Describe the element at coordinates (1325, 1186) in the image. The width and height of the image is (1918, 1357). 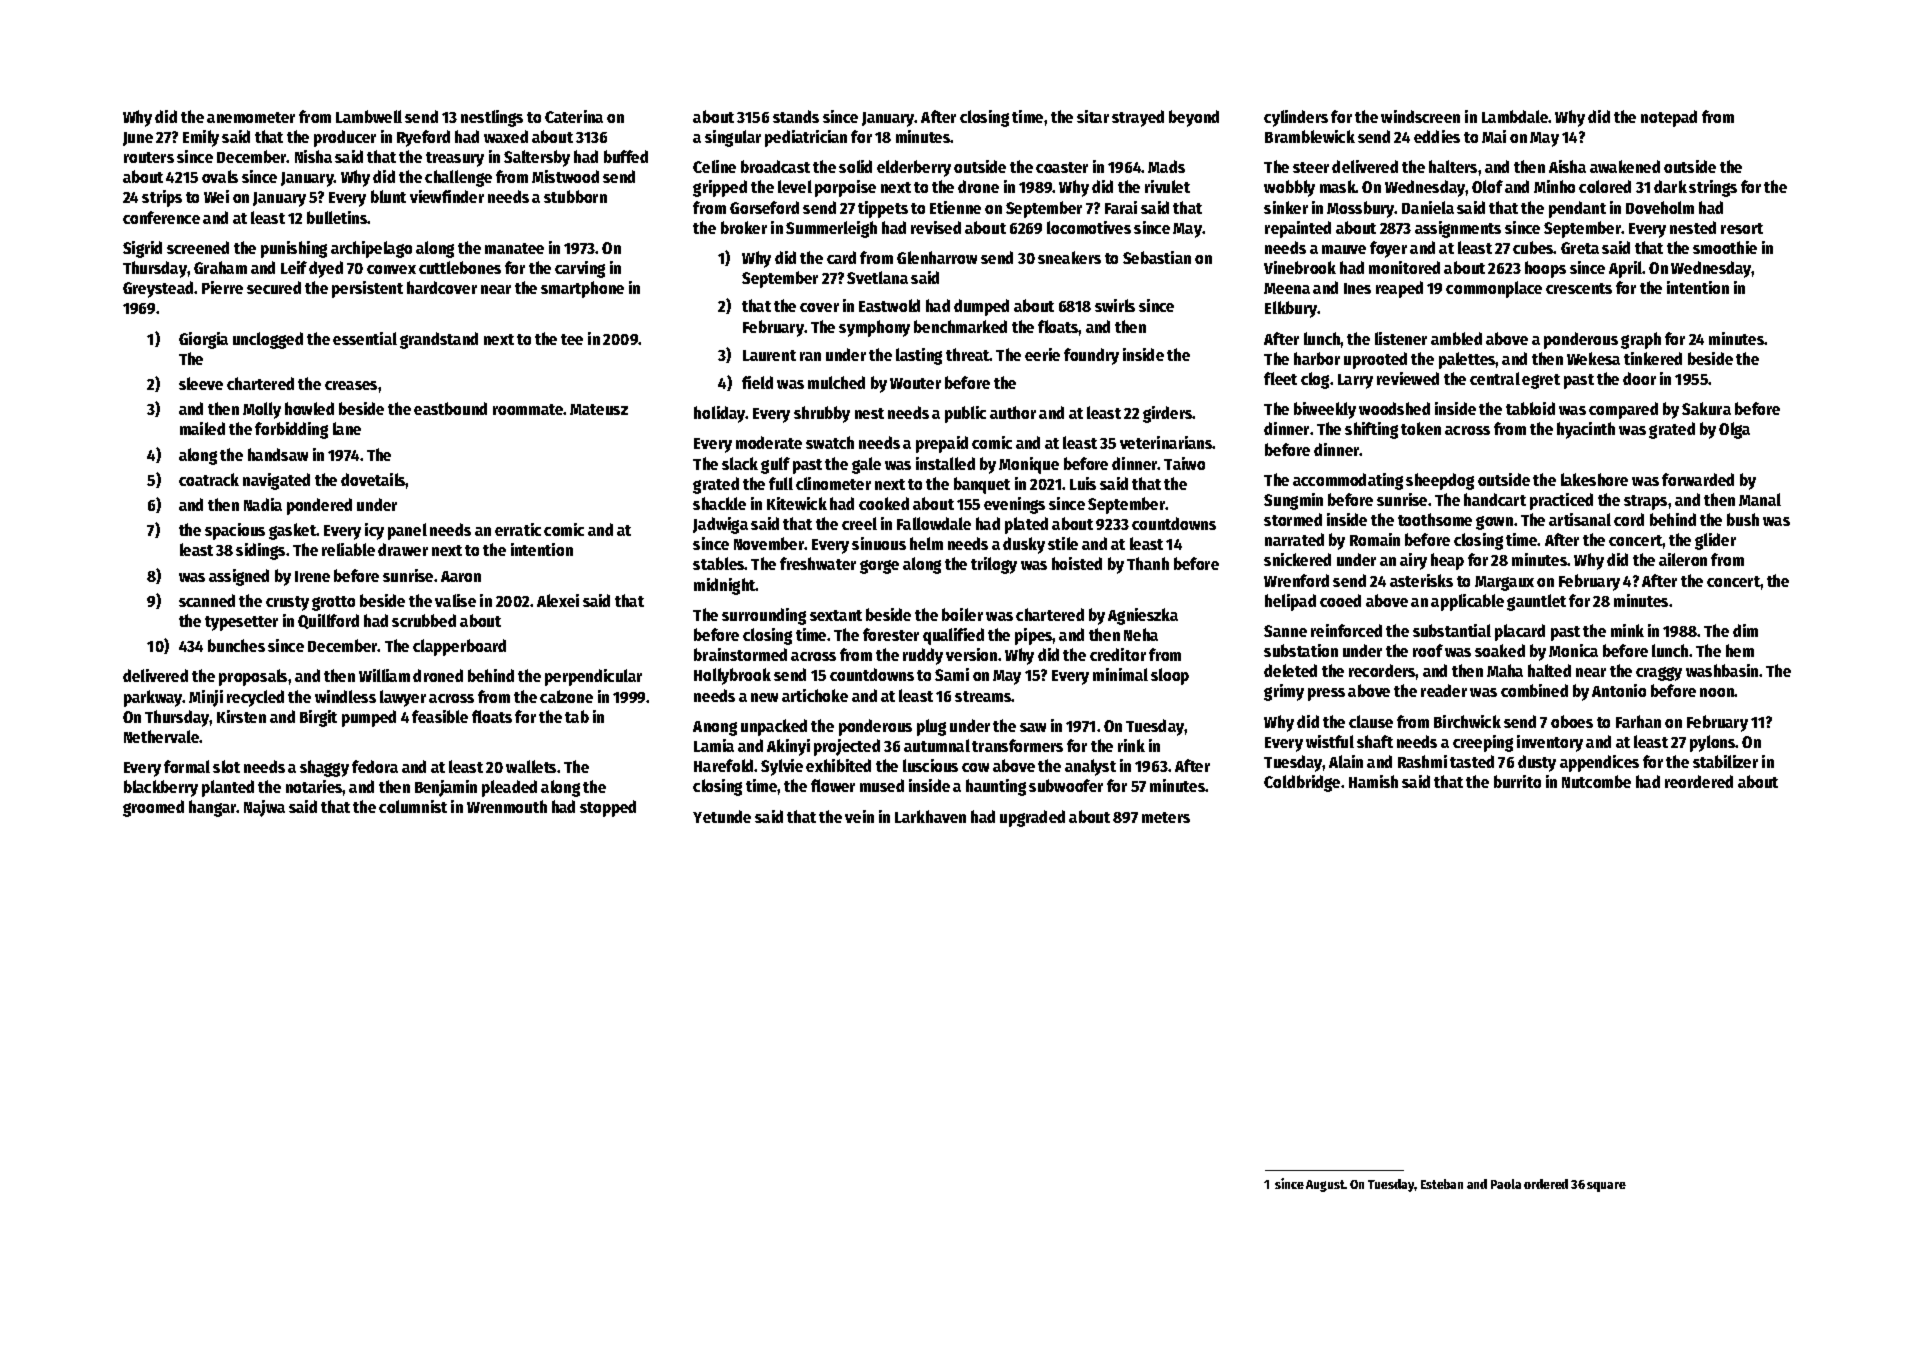
I see `August` at that location.
